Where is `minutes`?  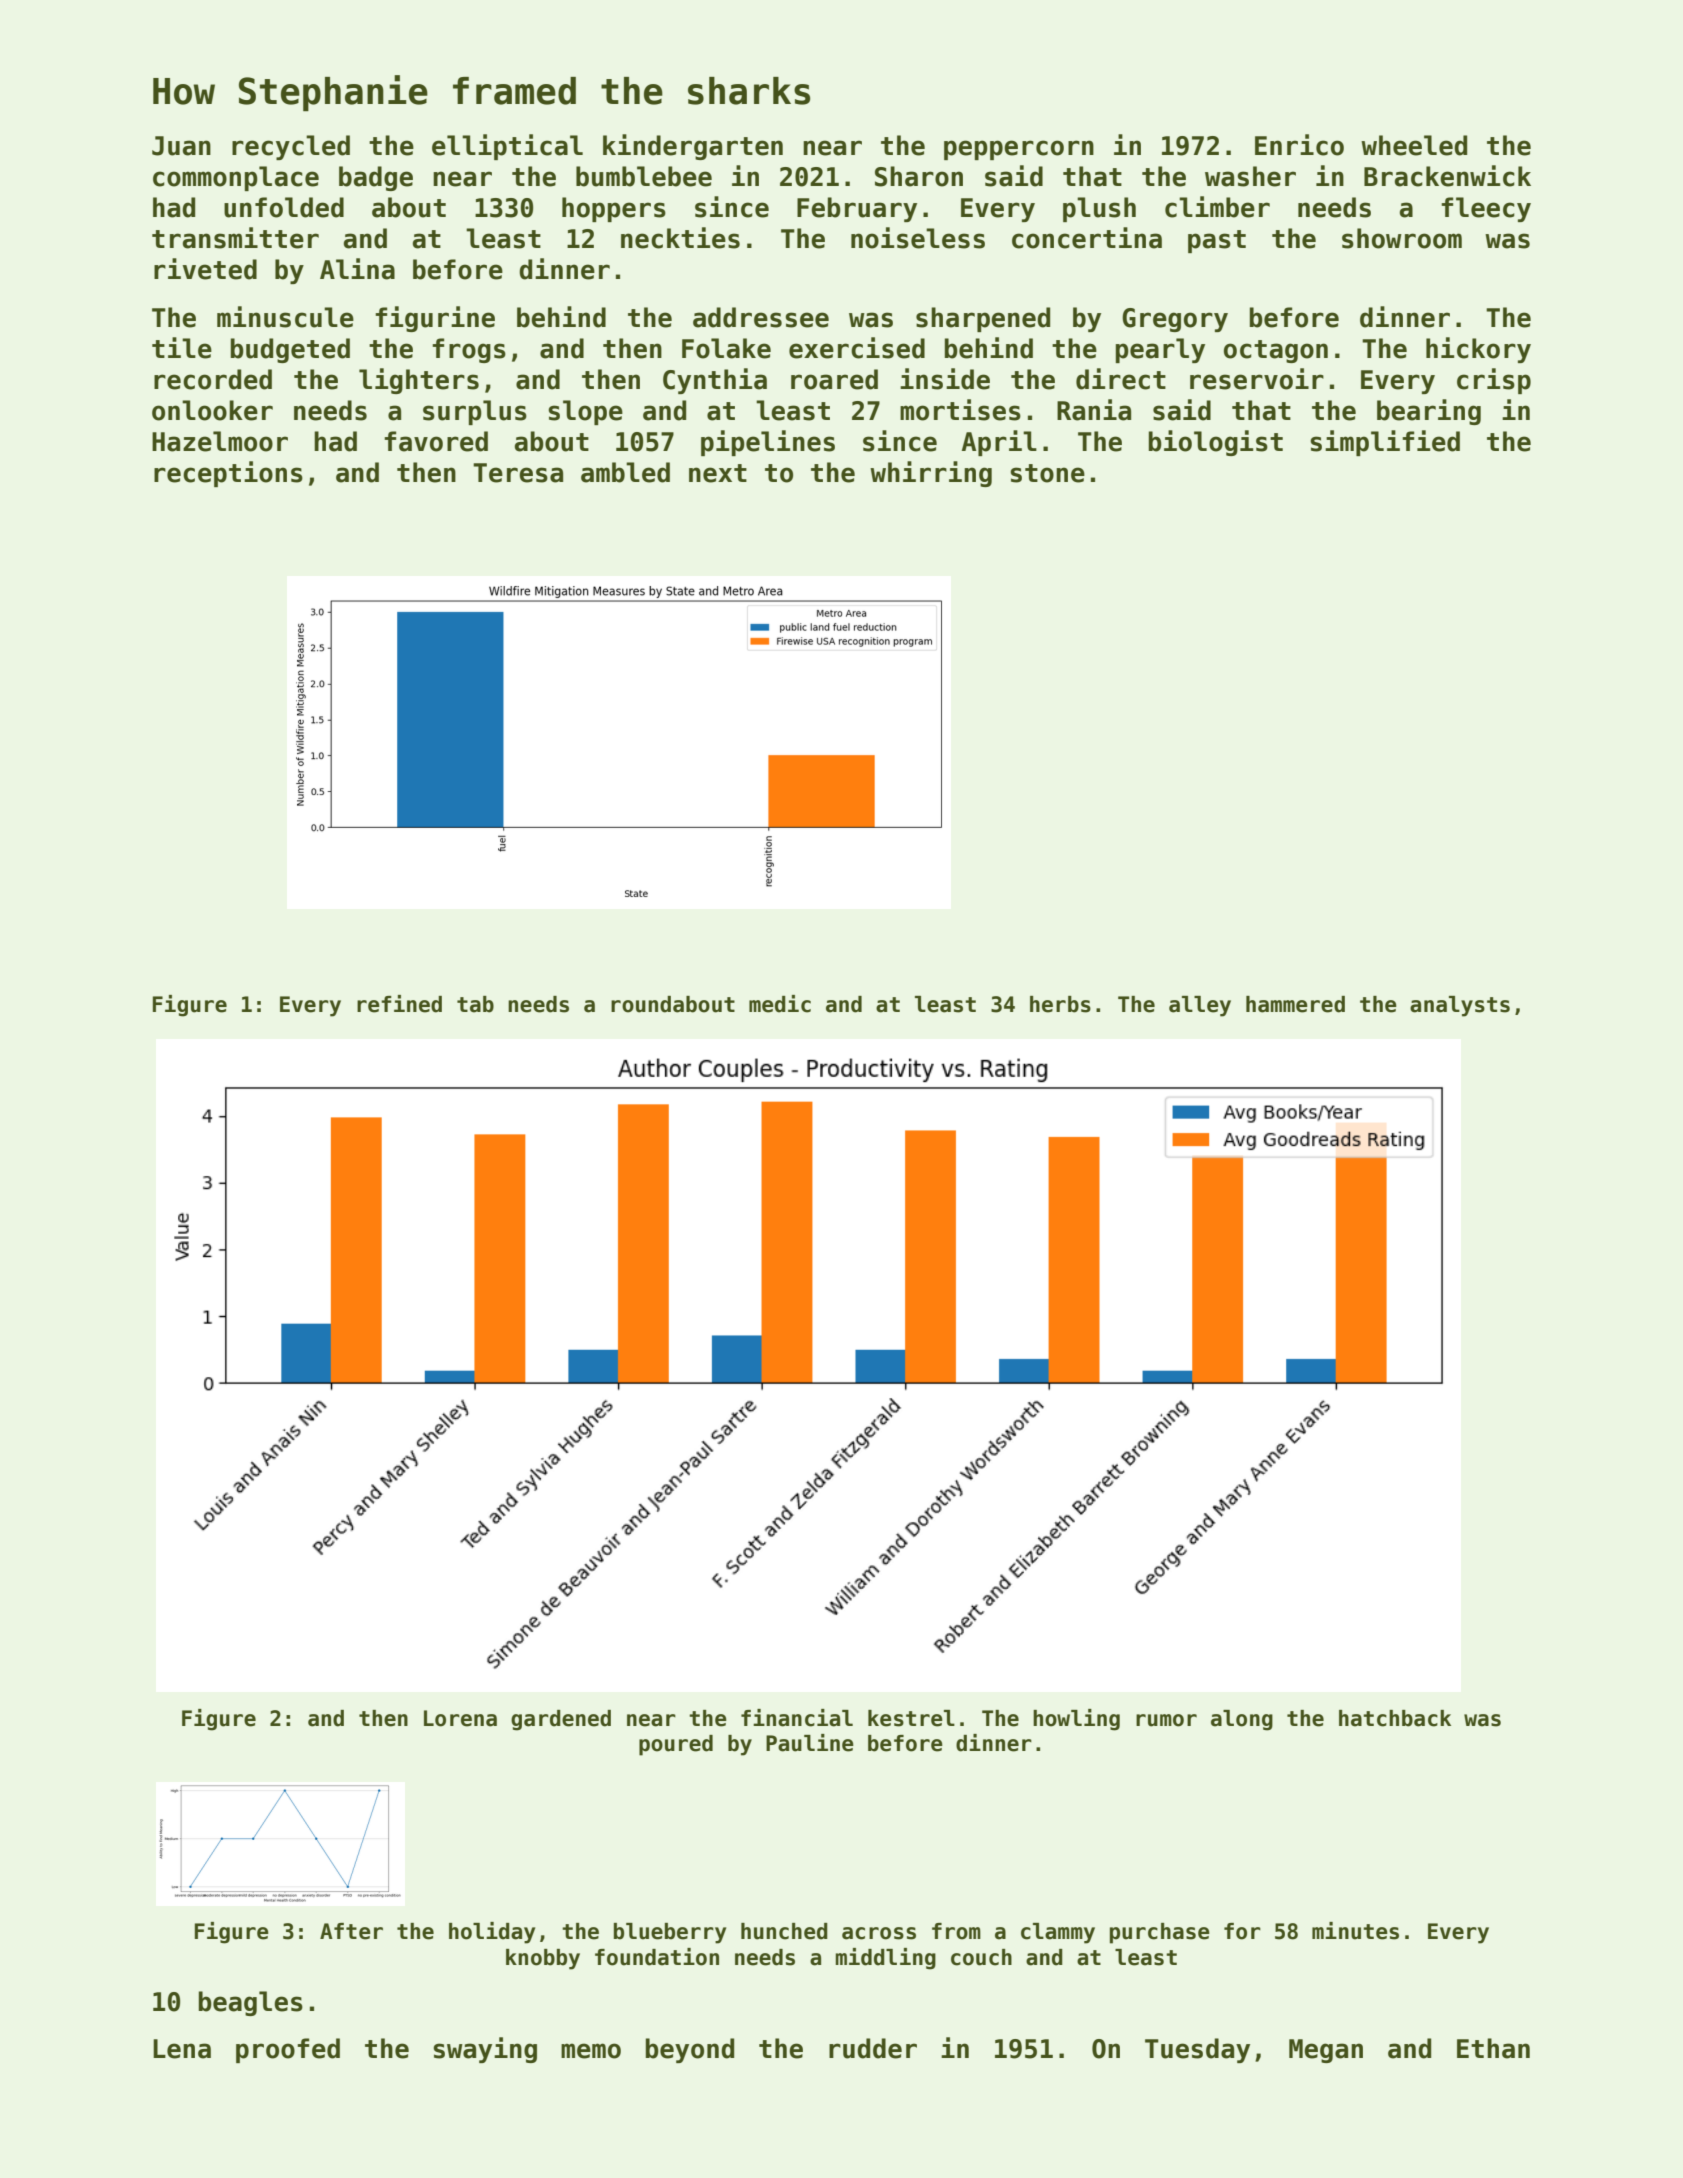
minutes is located at coordinates (1355, 1931).
